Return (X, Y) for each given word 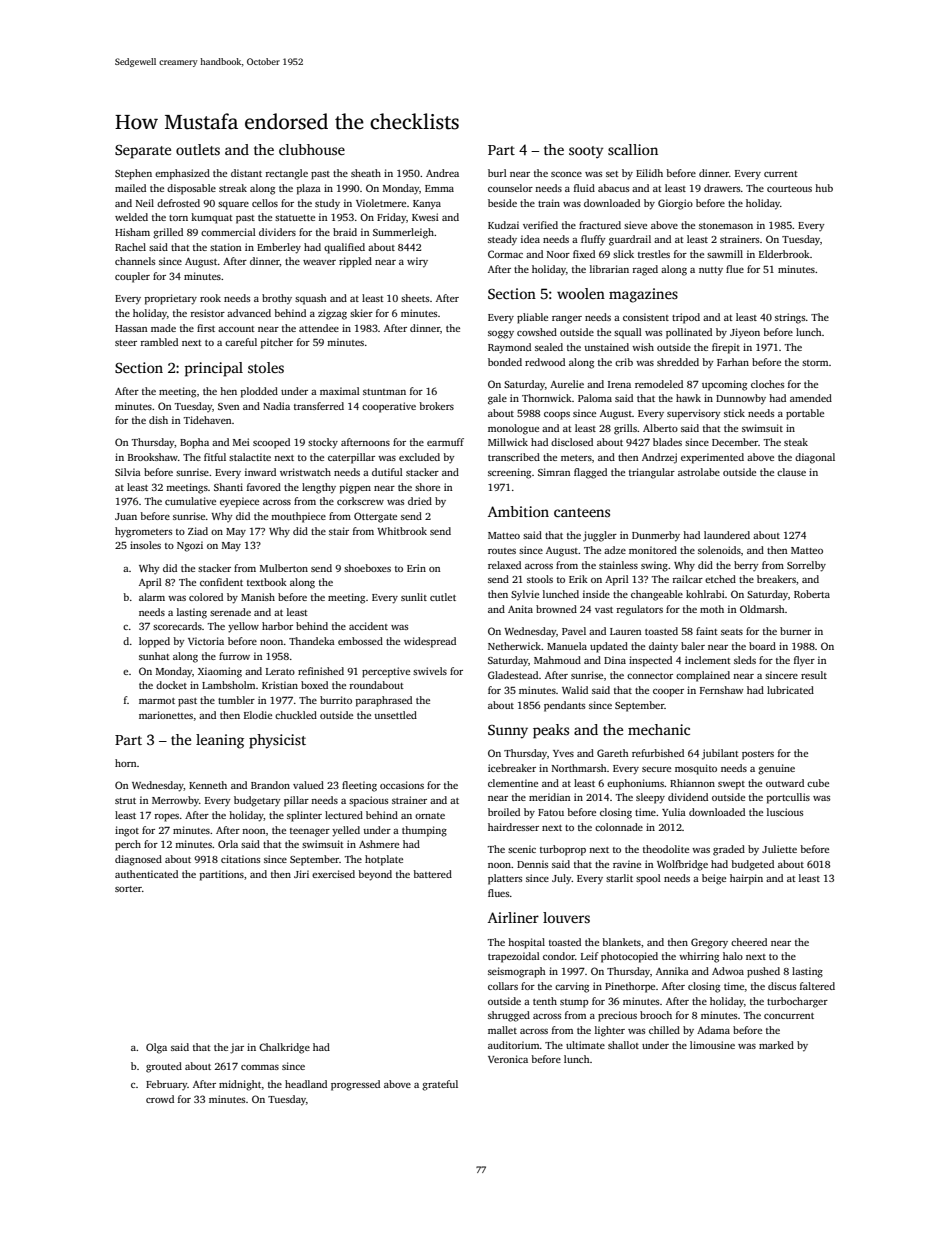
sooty (586, 152)
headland (306, 1084)
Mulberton (284, 568)
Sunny (508, 732)
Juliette (779, 849)
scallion (633, 149)
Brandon (270, 785)
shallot (623, 1045)
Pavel (574, 631)
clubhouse (312, 149)
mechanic (659, 729)
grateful (440, 1085)
